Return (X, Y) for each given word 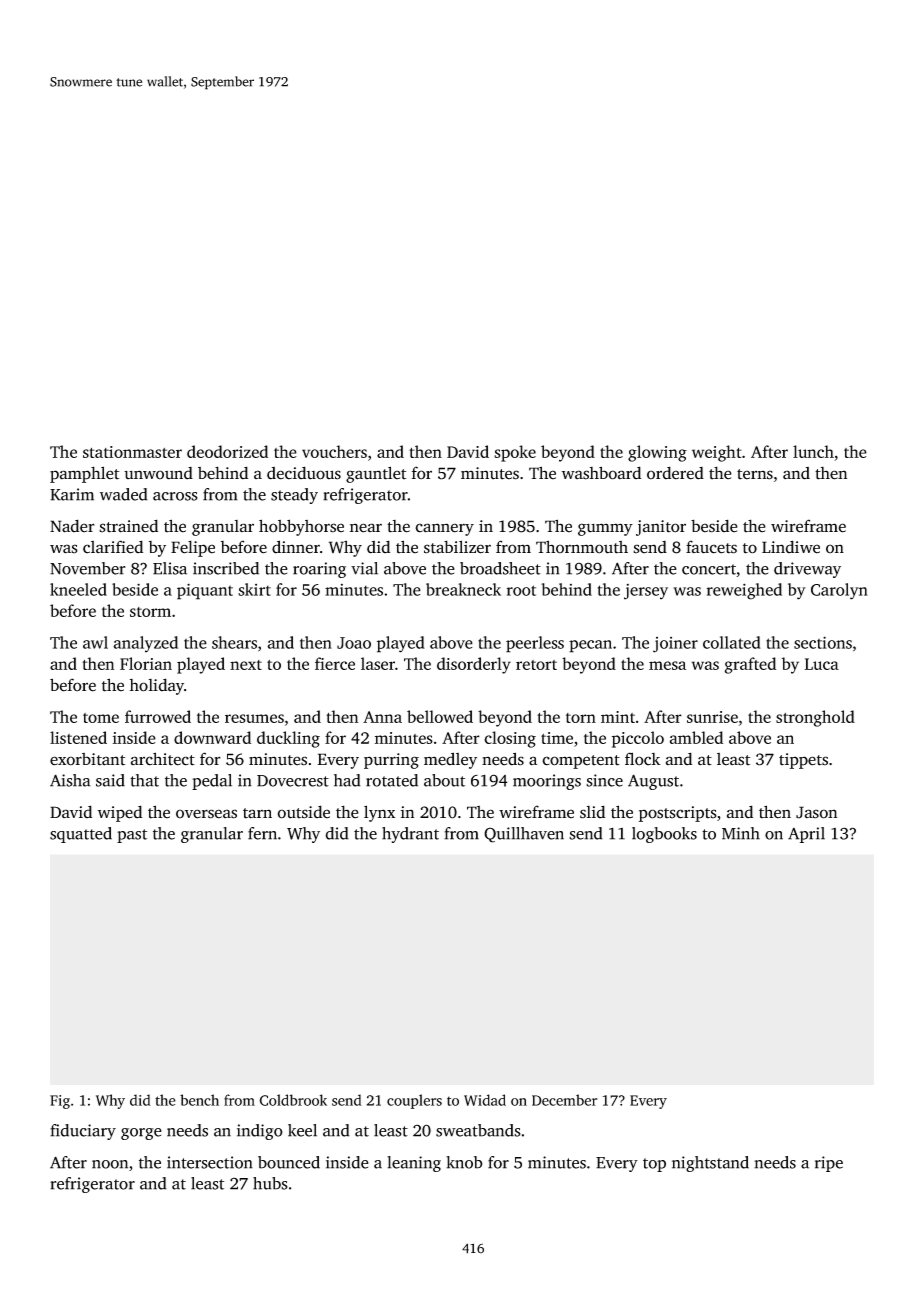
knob (464, 1162)
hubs (270, 1183)
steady (294, 496)
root (521, 590)
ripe (829, 1164)
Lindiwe (791, 547)
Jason (816, 812)
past (132, 836)
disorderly (474, 665)
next (246, 665)
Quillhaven (524, 835)
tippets (803, 761)
